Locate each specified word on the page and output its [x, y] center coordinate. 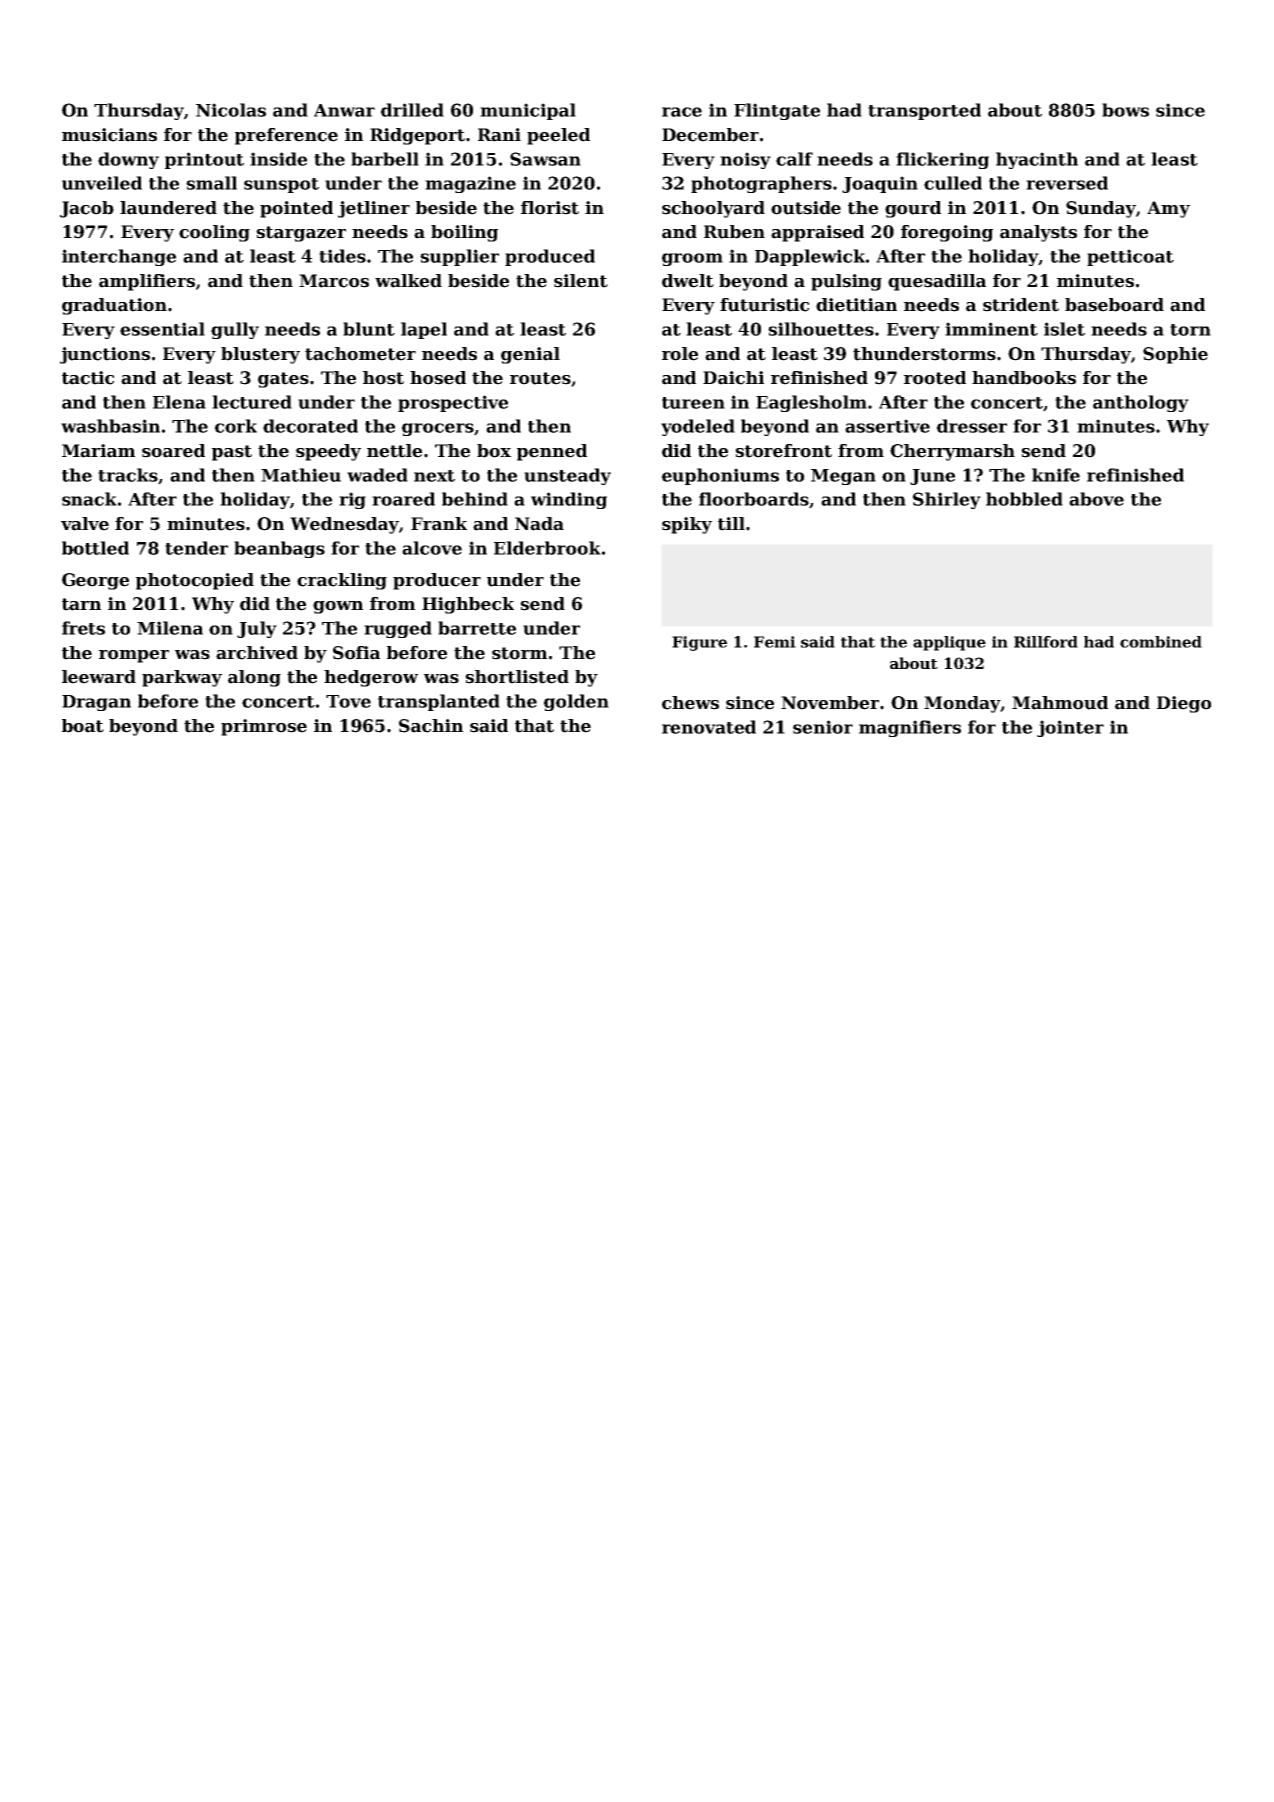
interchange [119, 257]
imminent [991, 329]
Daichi [733, 378]
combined [1161, 642]
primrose [264, 727]
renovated [709, 727]
